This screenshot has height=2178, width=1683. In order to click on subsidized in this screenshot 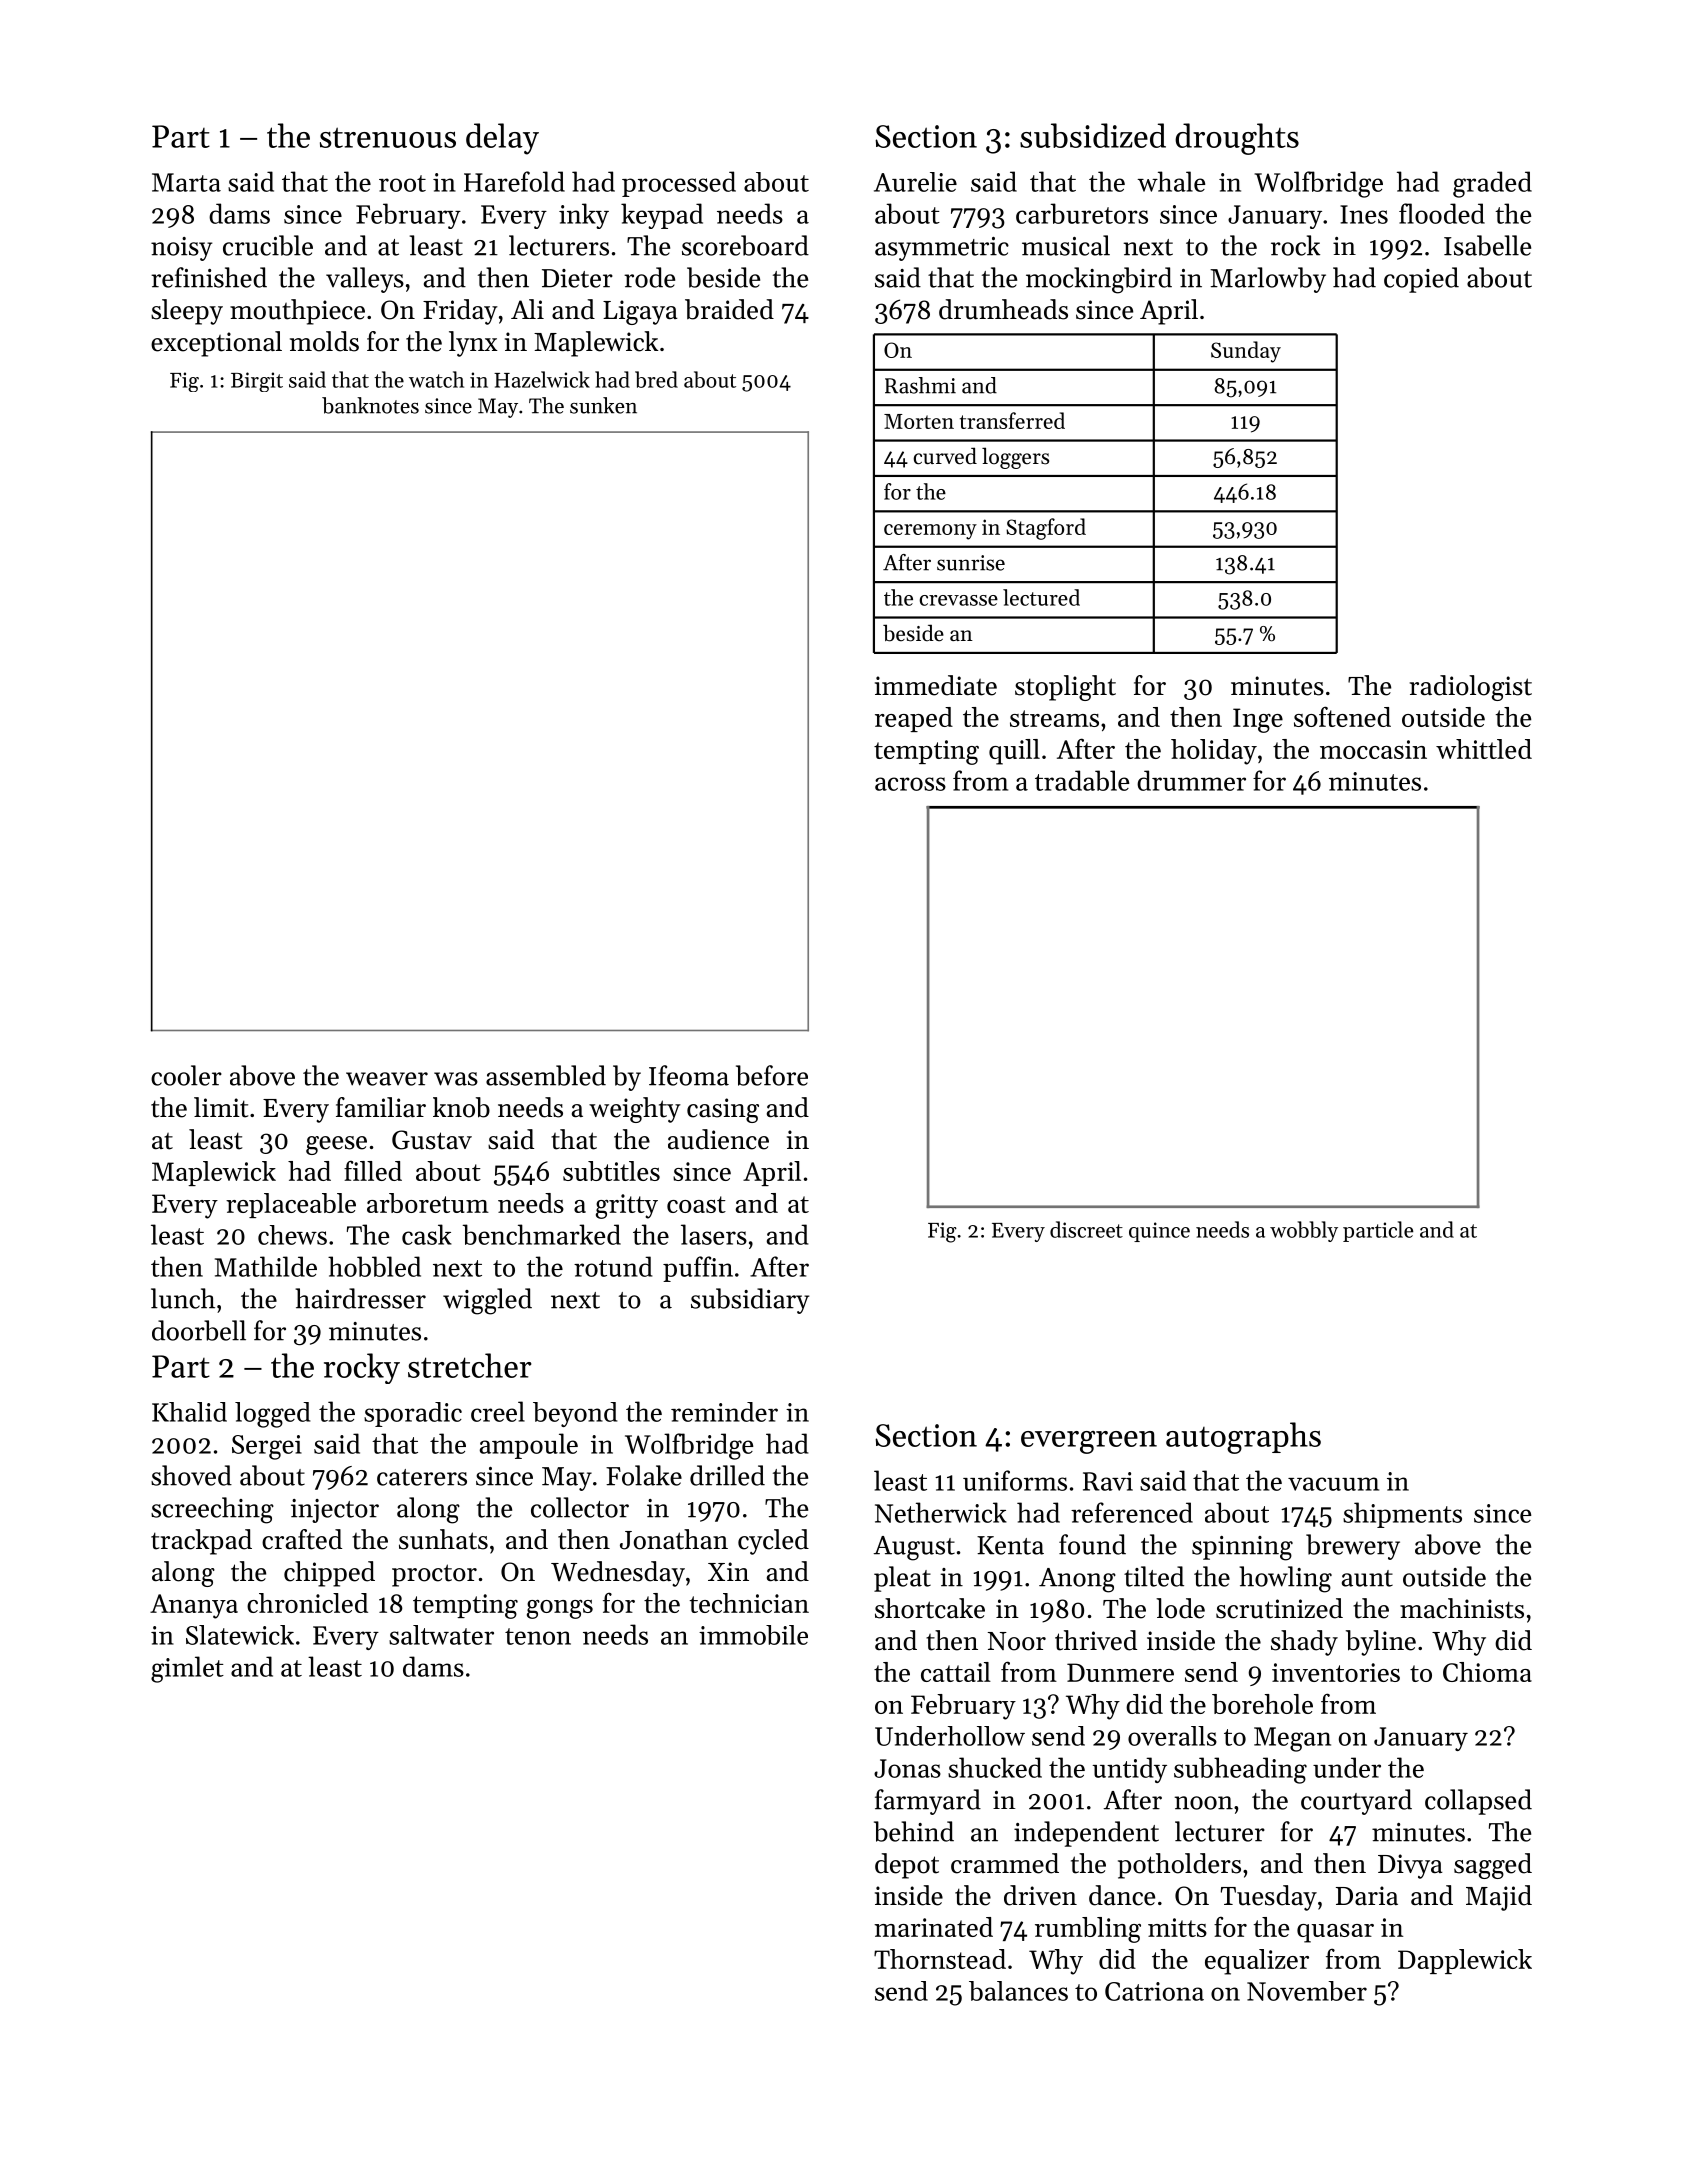, I will do `click(1093, 135)`.
